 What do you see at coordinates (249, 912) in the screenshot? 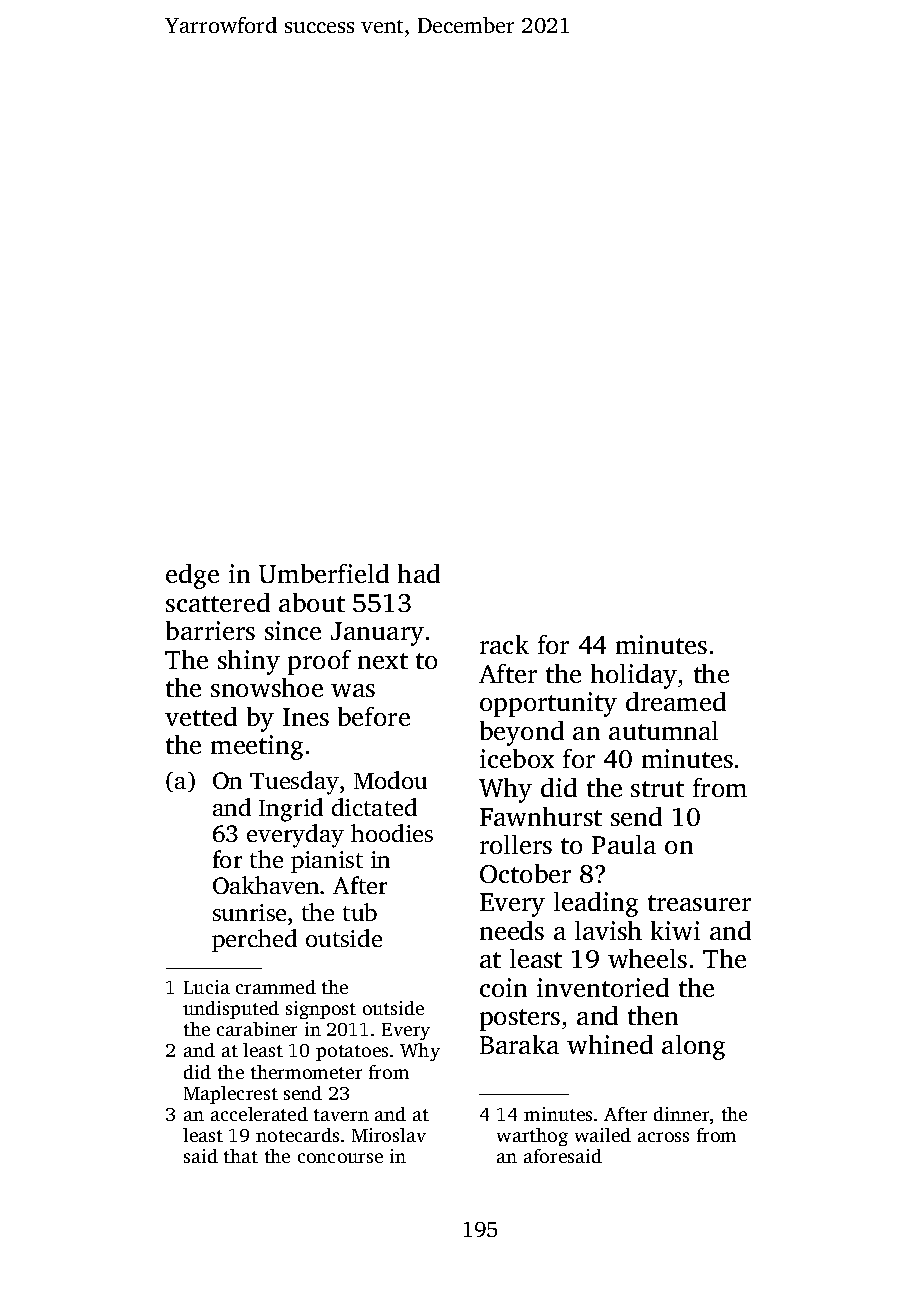
I see `sunrise` at bounding box center [249, 912].
